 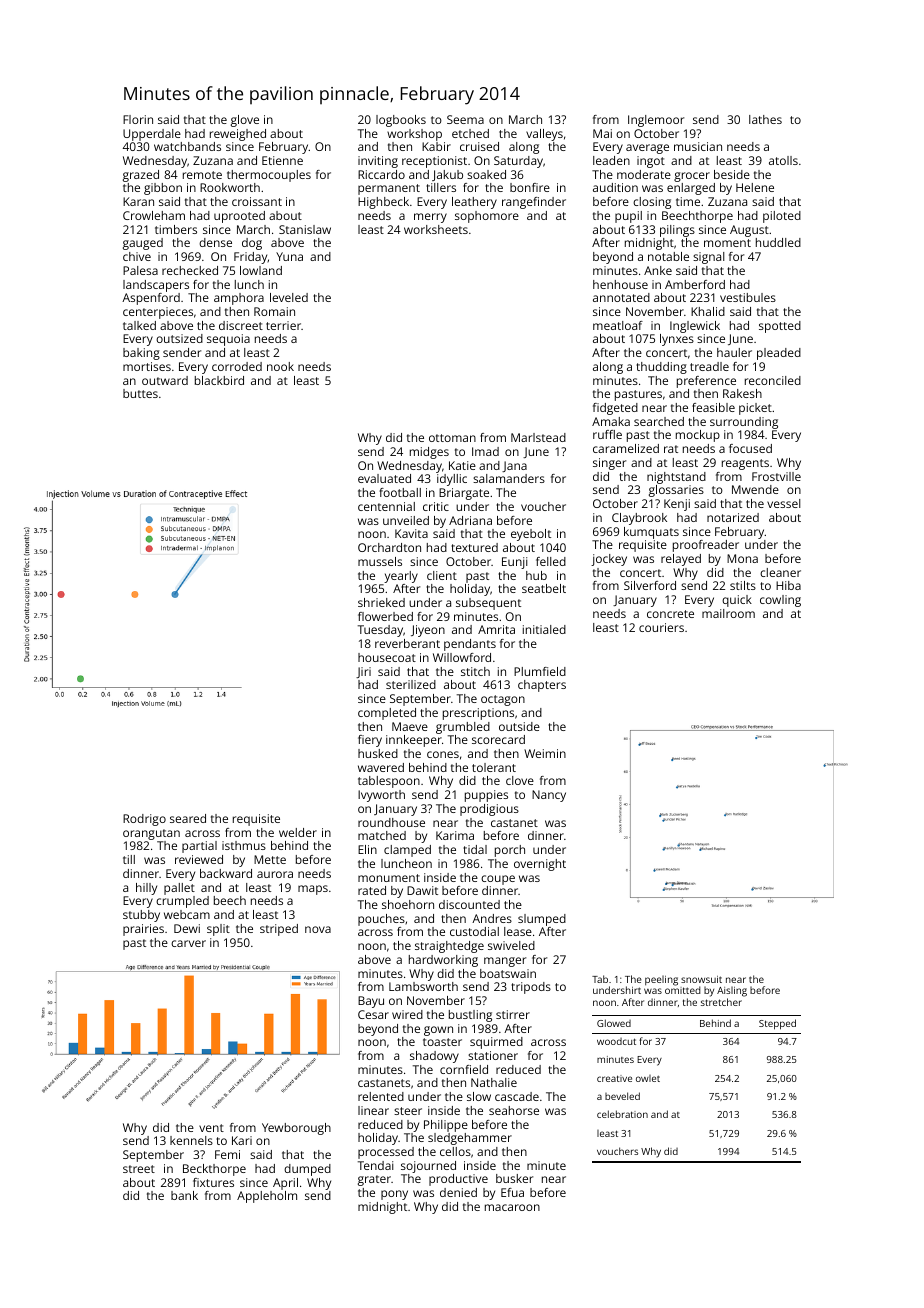 What do you see at coordinates (656, 121) in the page?
I see `Inglemoor` at bounding box center [656, 121].
